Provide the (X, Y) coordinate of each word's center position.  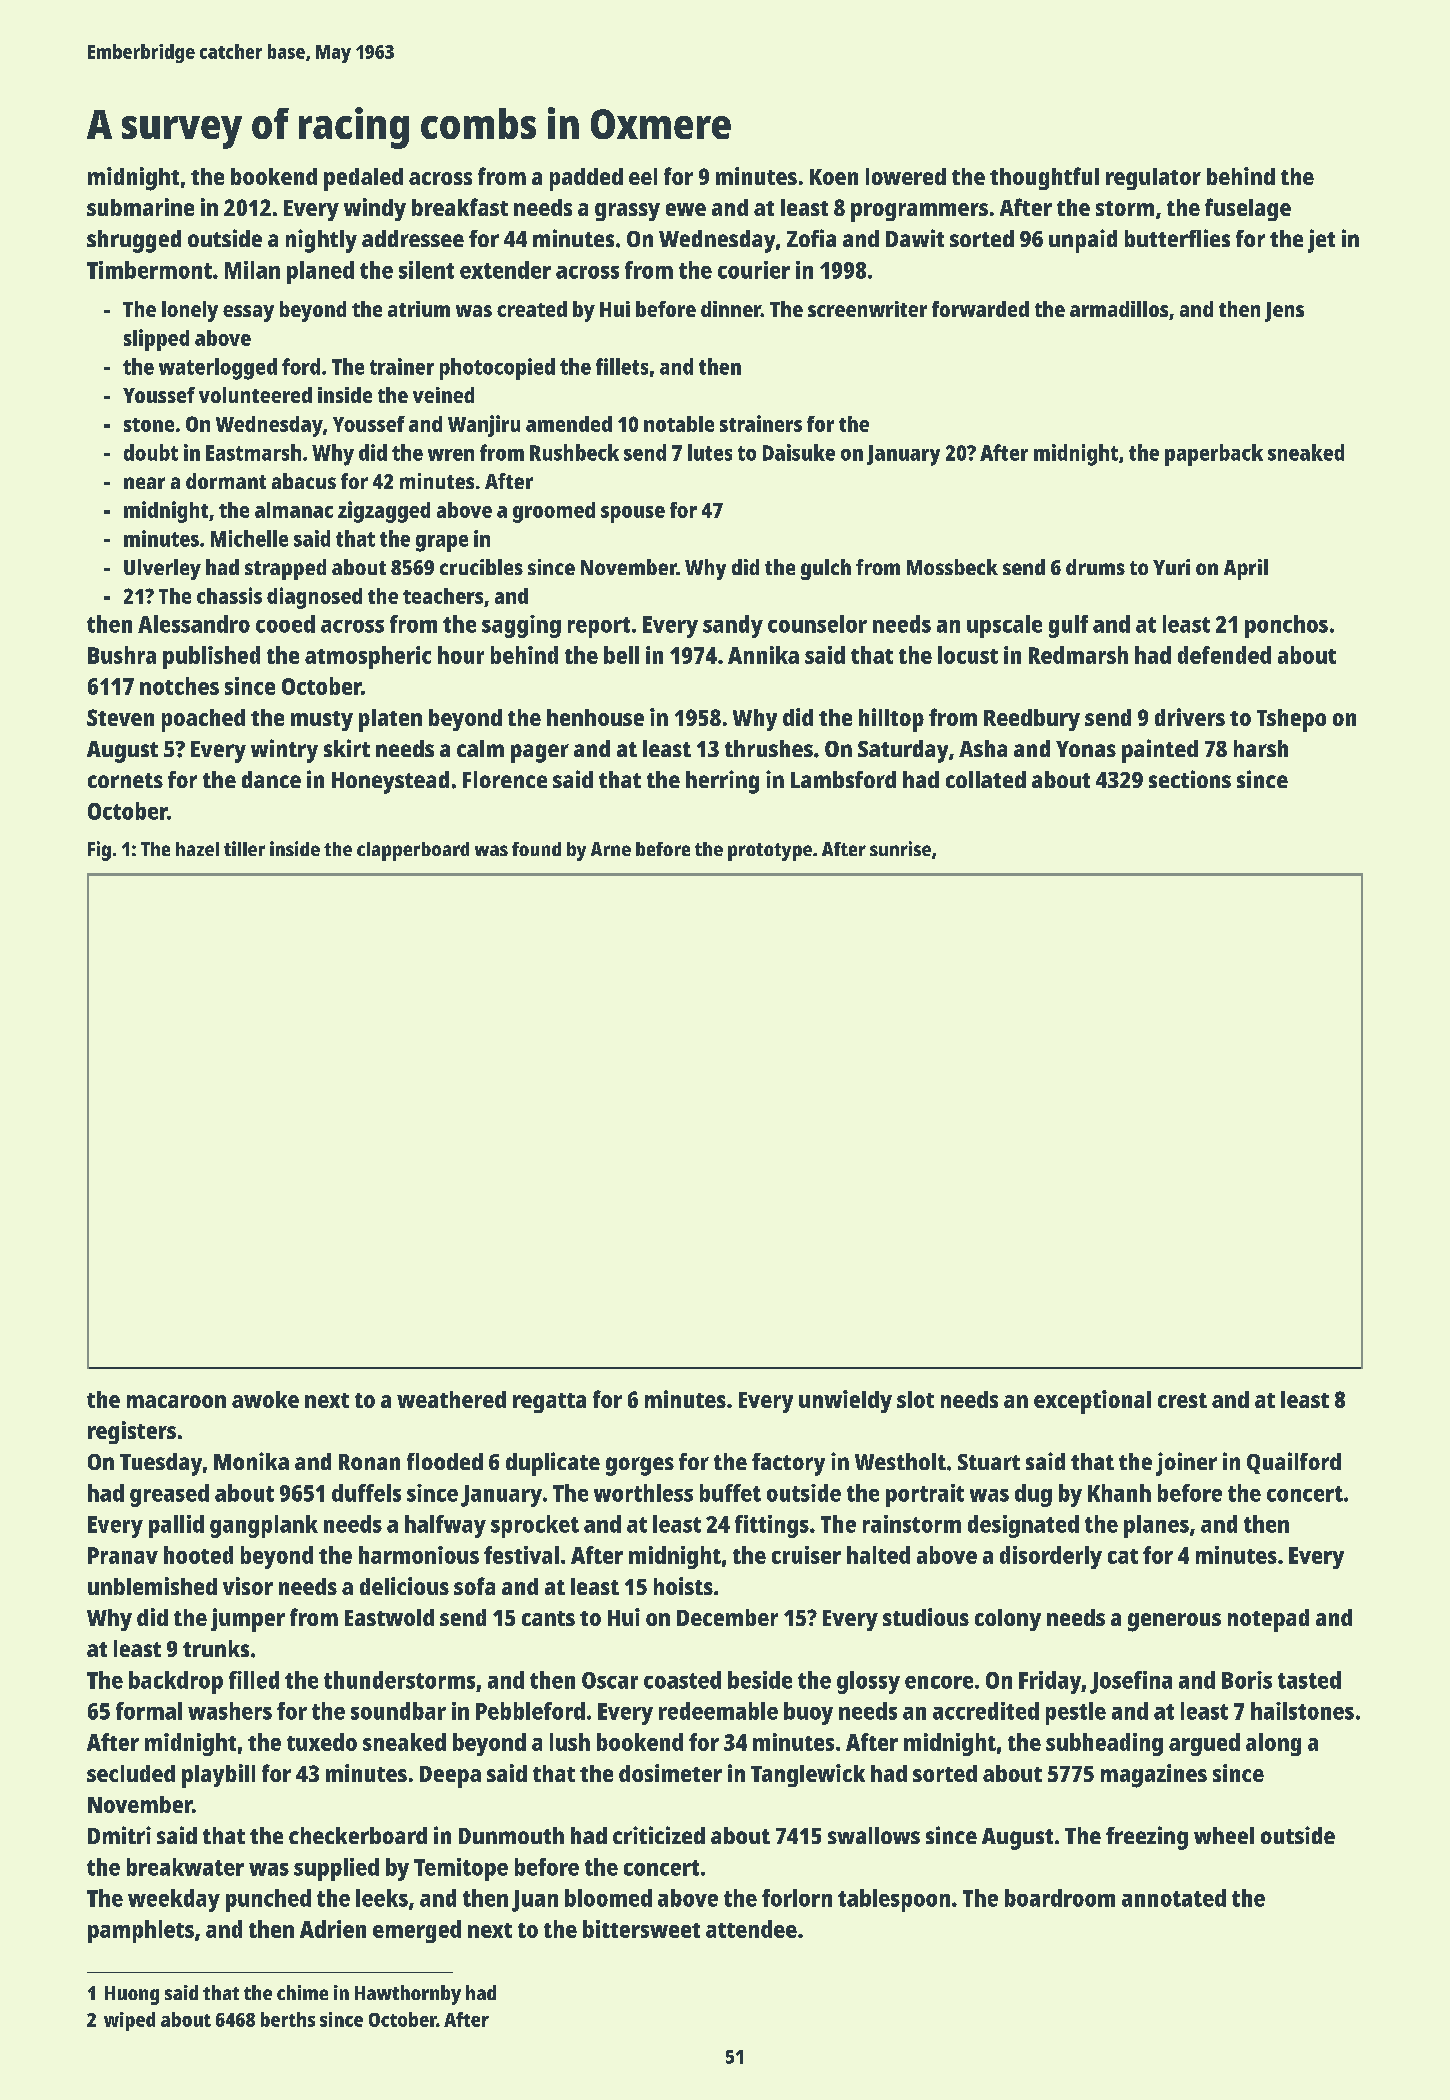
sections (1190, 779)
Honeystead (390, 782)
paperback (1214, 455)
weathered (451, 1399)
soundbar (398, 1711)
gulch (826, 569)
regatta (549, 1403)
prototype (770, 852)
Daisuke (799, 452)
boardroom (1060, 1898)
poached (203, 720)
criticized (659, 1835)
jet (1321, 241)
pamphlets (141, 1931)
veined (443, 395)
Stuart (989, 1462)
